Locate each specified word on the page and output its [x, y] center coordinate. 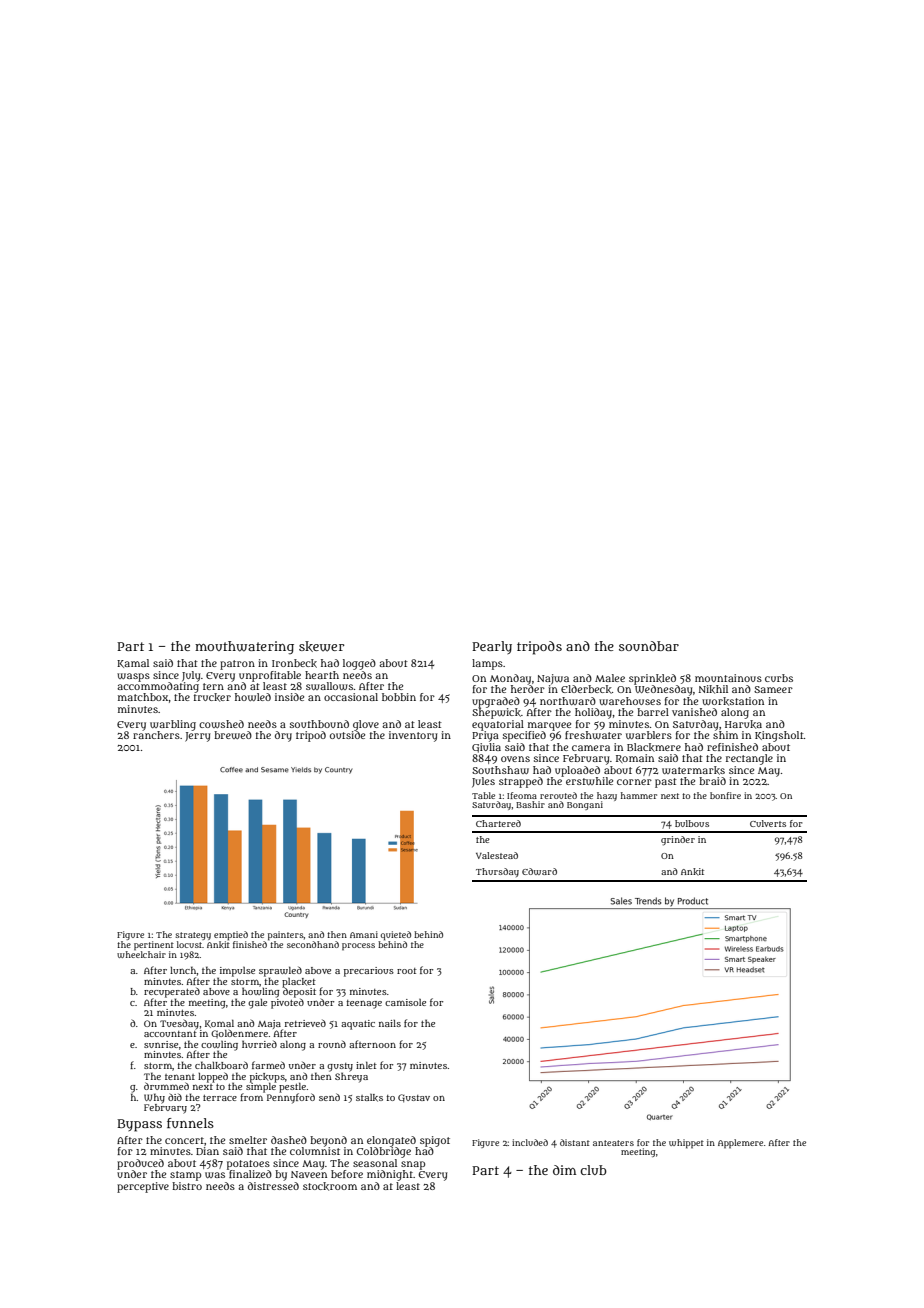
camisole [405, 1002]
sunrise [161, 1044]
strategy [193, 936]
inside [289, 697]
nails [390, 1023]
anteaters [613, 1143]
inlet [366, 1065]
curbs [779, 678]
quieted [396, 936]
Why [154, 1098]
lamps [487, 664]
